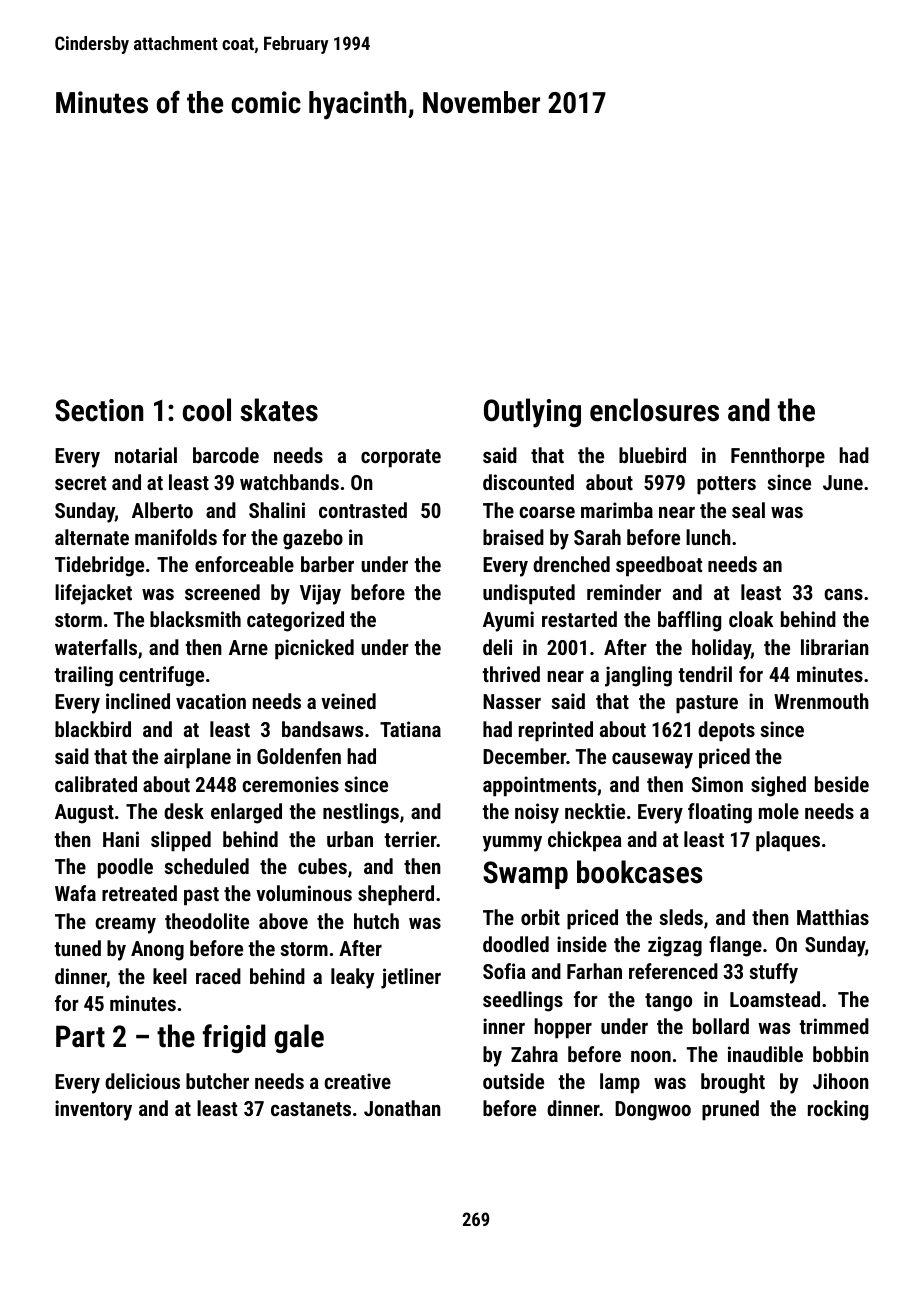 This screenshot has width=924, height=1311. Describe the element at coordinates (279, 410) in the screenshot. I see `skates` at that location.
